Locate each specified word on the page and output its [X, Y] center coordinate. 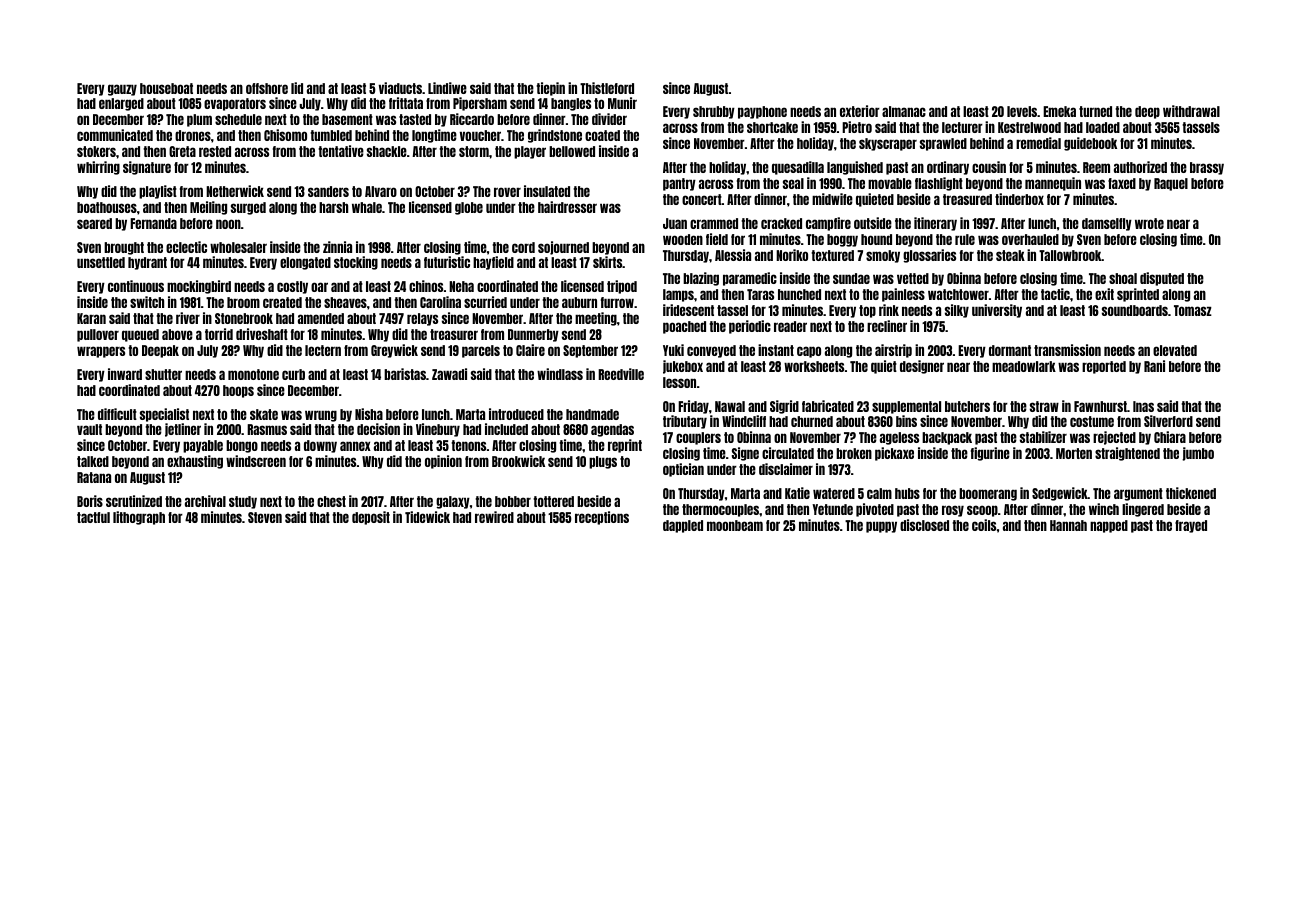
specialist [164, 415]
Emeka [1059, 111]
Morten [1074, 453]
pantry [679, 184]
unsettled [101, 262]
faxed [1122, 183]
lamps [678, 295]
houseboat [166, 88]
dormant [1010, 350]
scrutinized [134, 501]
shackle [387, 151]
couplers [698, 438]
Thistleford [607, 88]
